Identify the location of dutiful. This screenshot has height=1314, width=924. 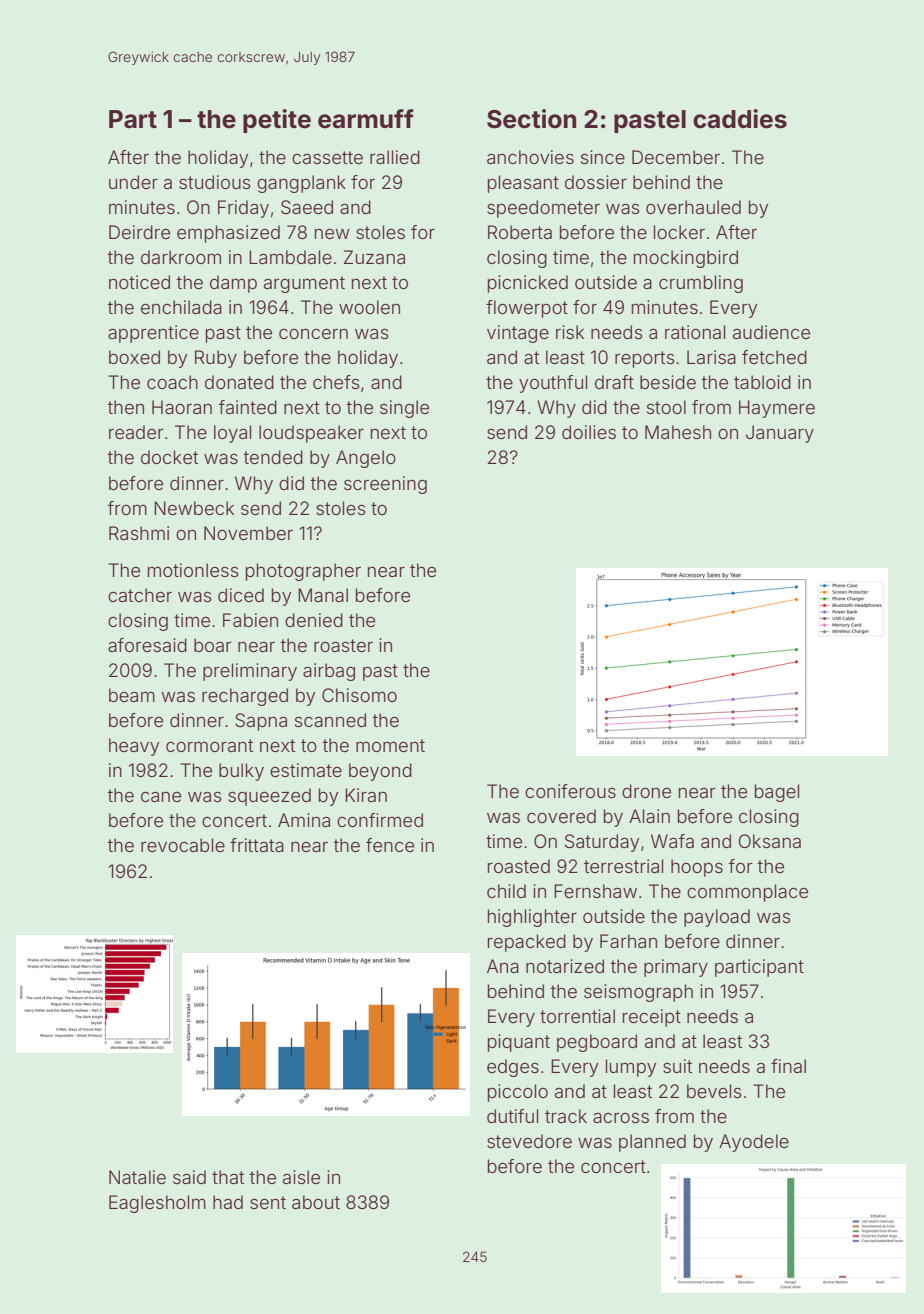
(512, 1116).
